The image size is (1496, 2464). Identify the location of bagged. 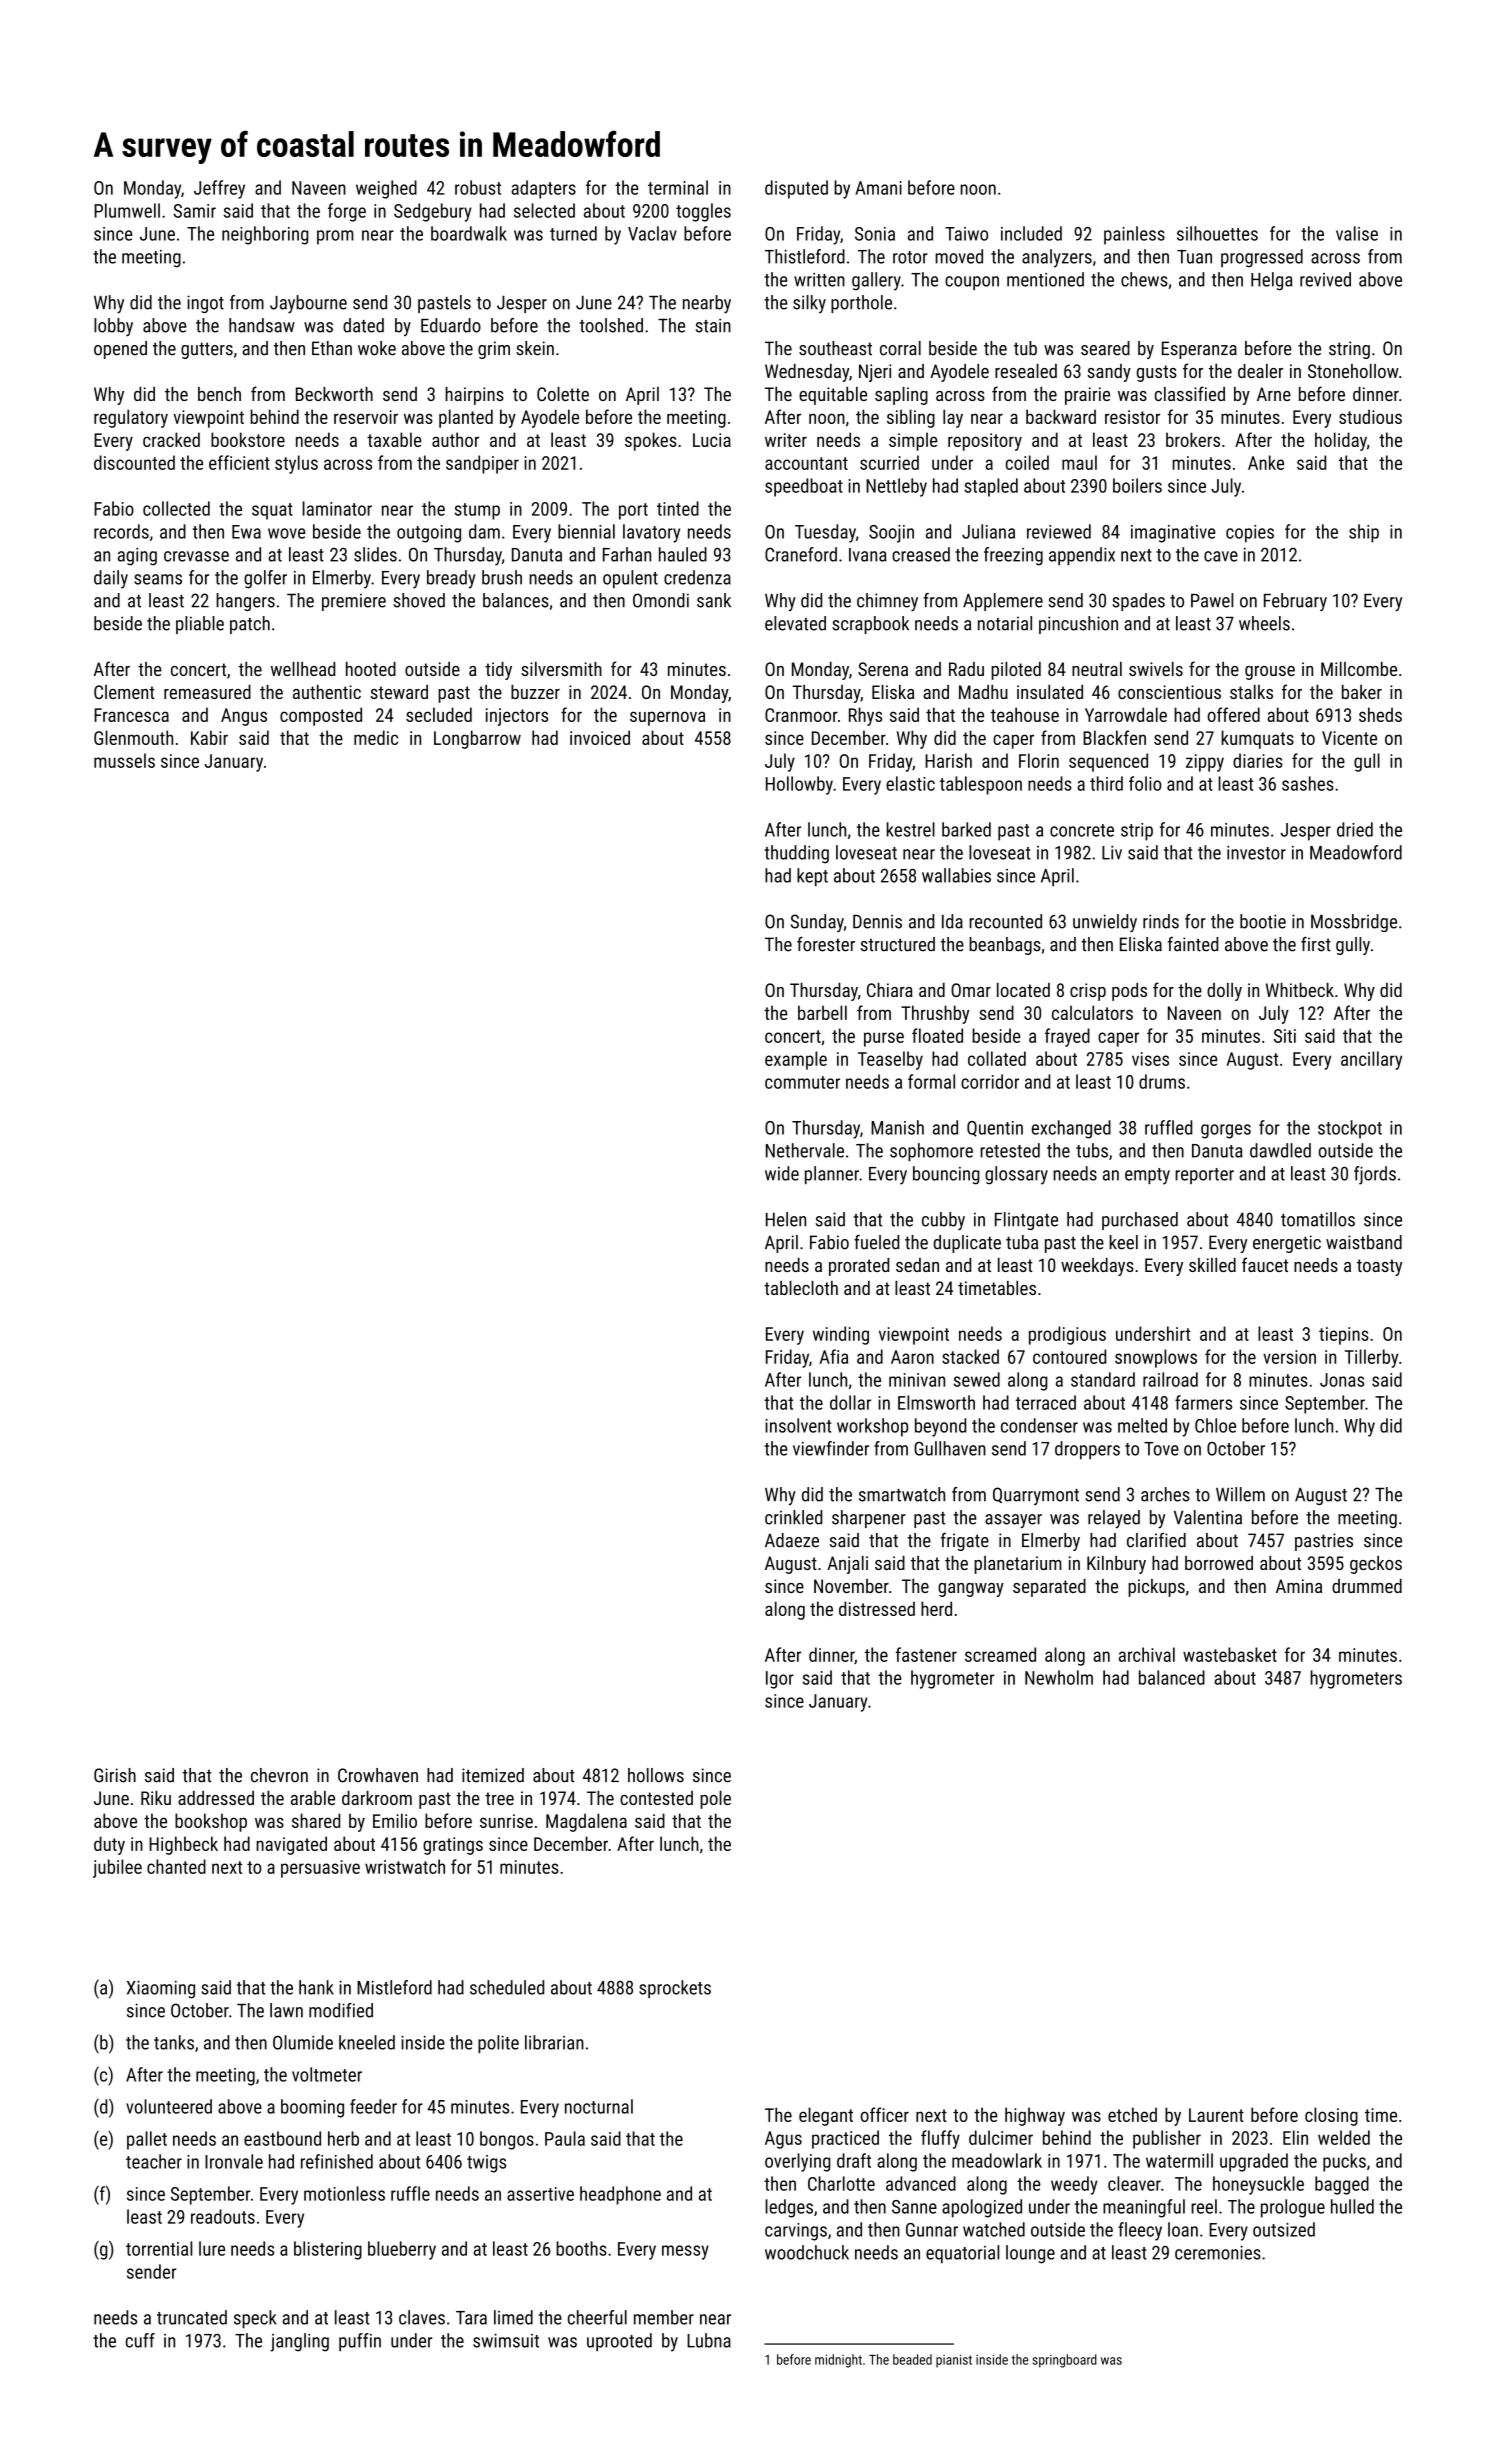
(1342, 2185).
